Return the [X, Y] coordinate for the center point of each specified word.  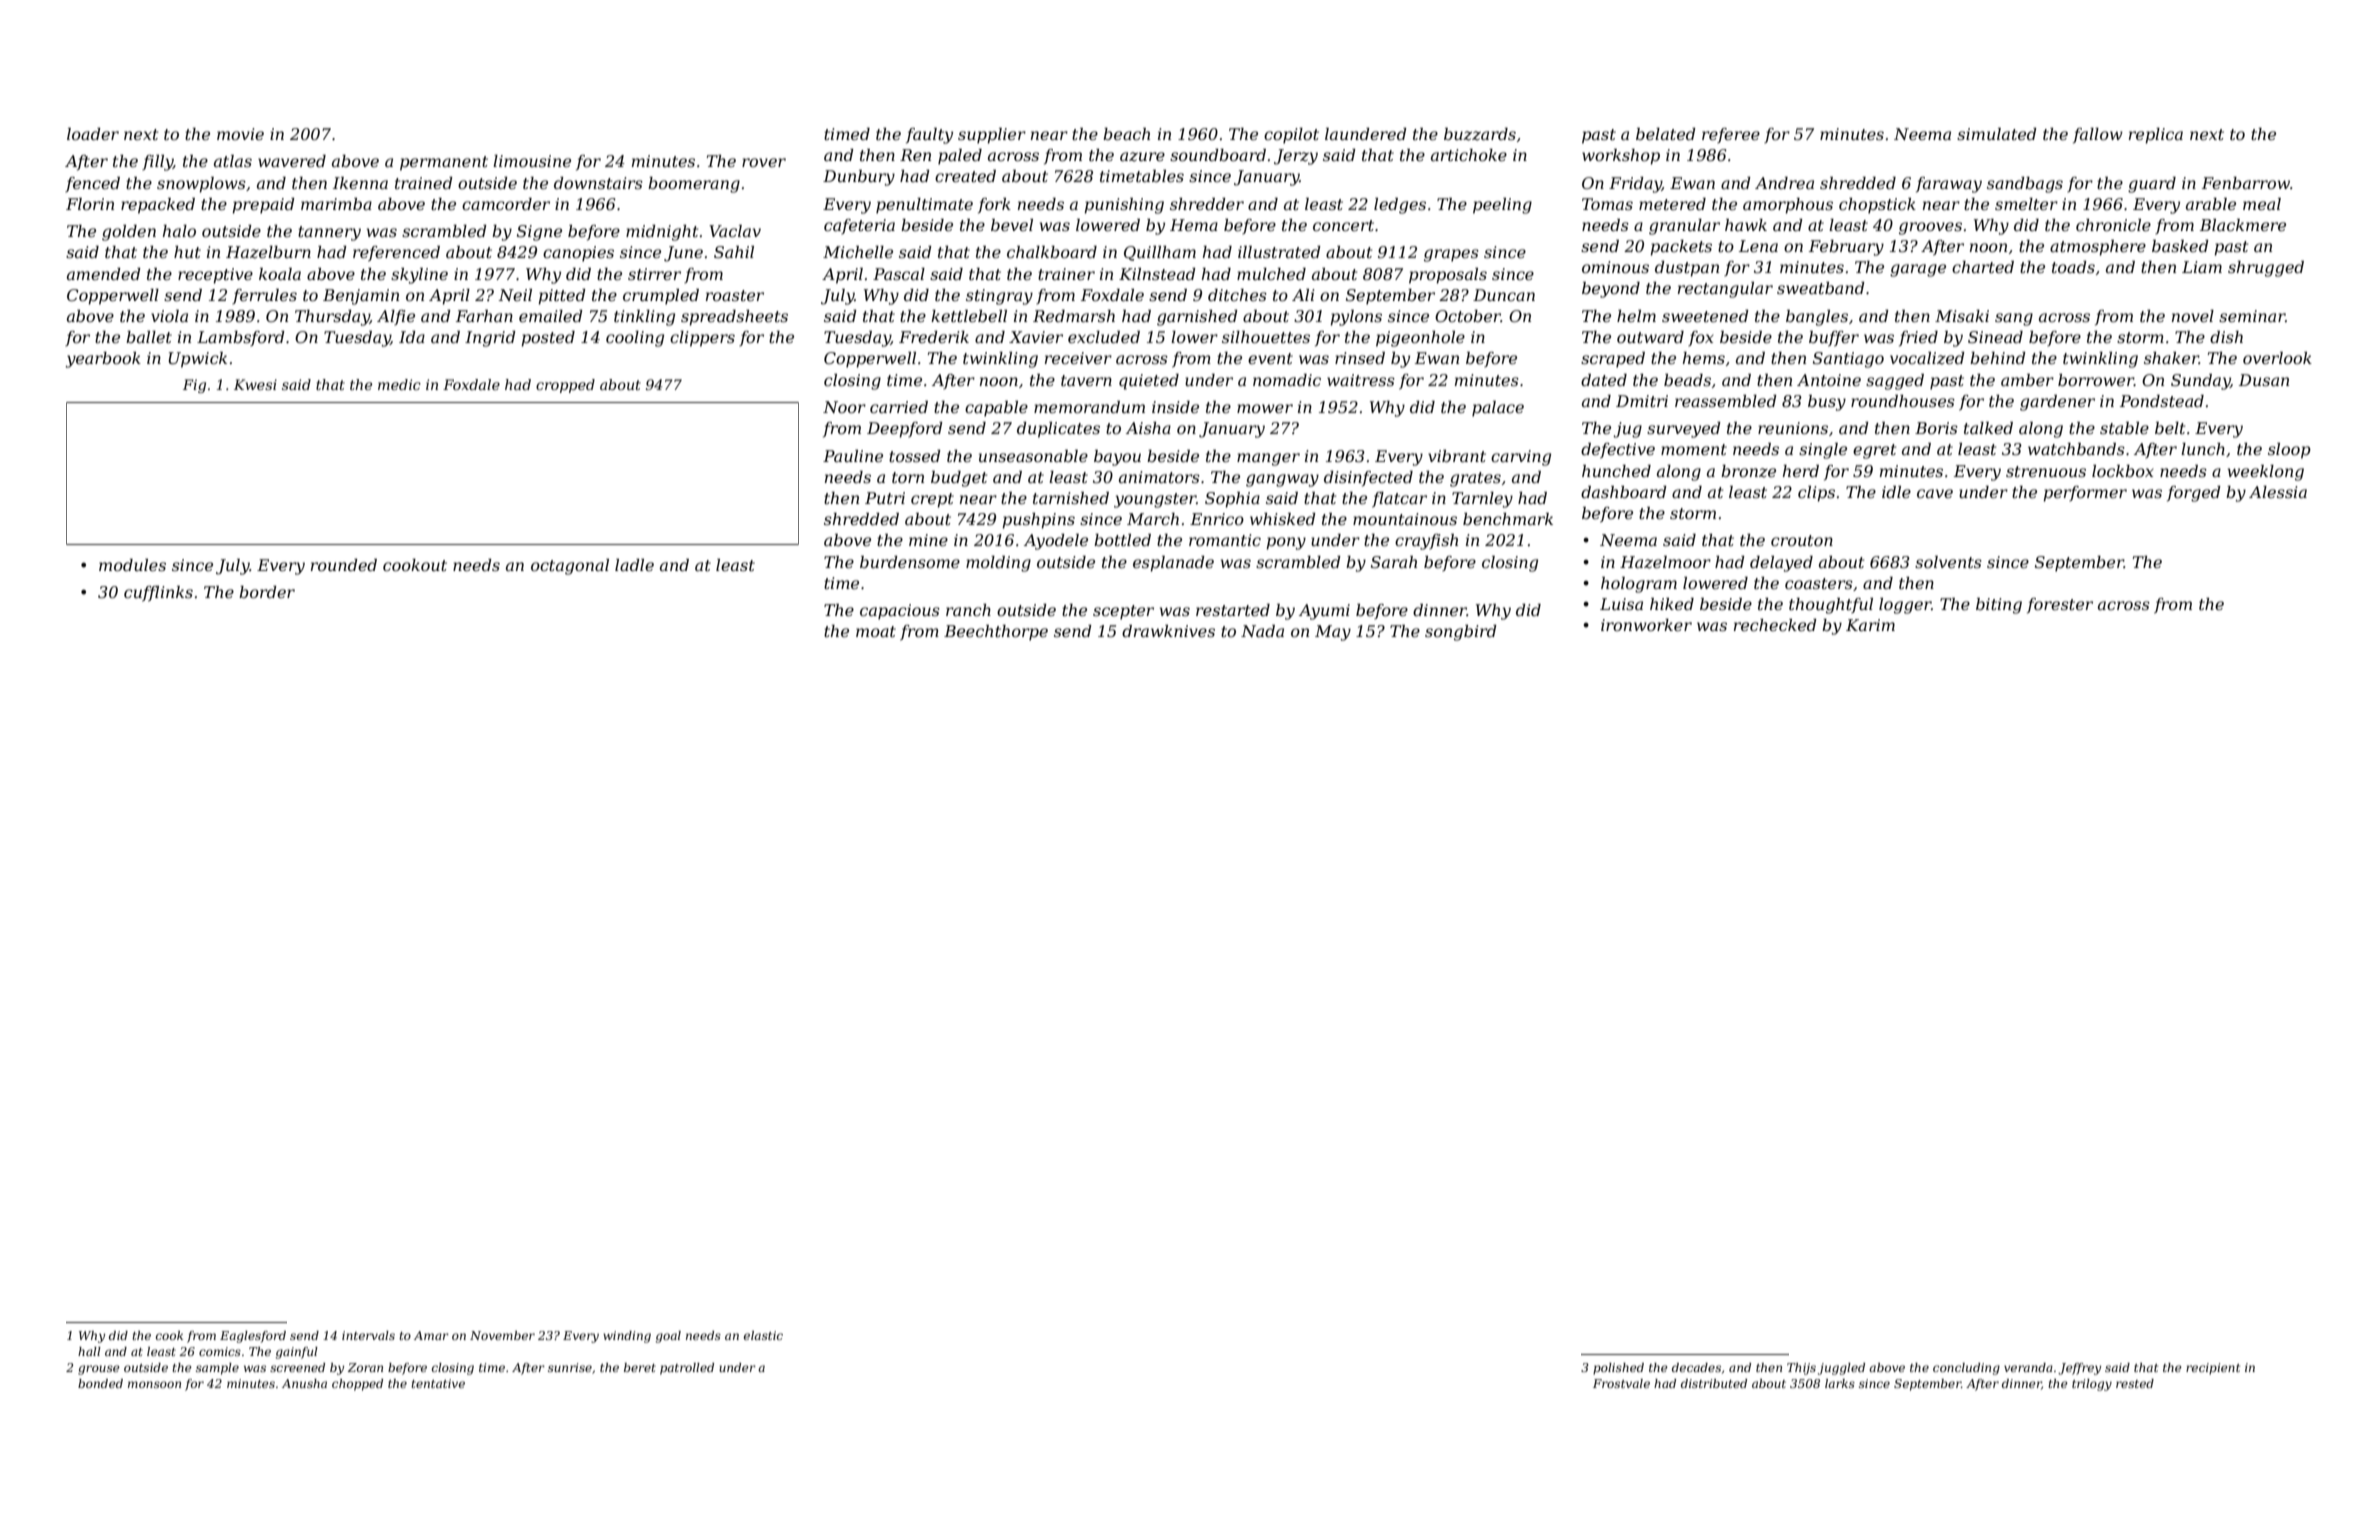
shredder [1207, 204]
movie [240, 134]
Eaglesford [253, 1337]
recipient [2213, 1369]
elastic [763, 1335]
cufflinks [158, 594]
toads [2073, 267]
